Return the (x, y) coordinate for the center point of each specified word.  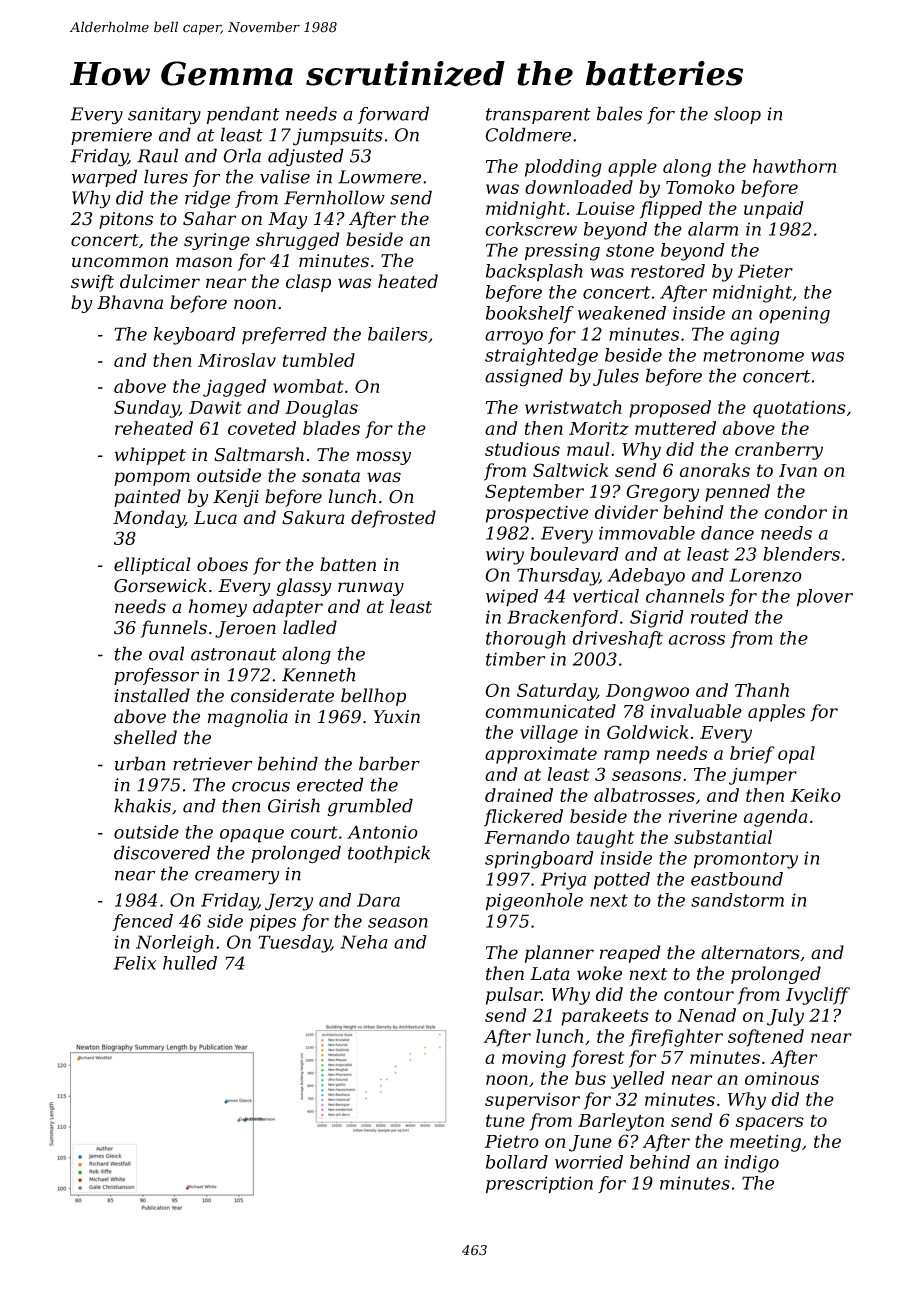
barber (389, 763)
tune (505, 1120)
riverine (703, 816)
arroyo (514, 338)
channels (685, 596)
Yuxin (397, 717)
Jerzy (289, 902)
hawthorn (794, 166)
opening (794, 315)
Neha (363, 942)
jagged (234, 388)
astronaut (234, 654)
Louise (605, 208)
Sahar (209, 218)
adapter (288, 608)
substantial (723, 837)
